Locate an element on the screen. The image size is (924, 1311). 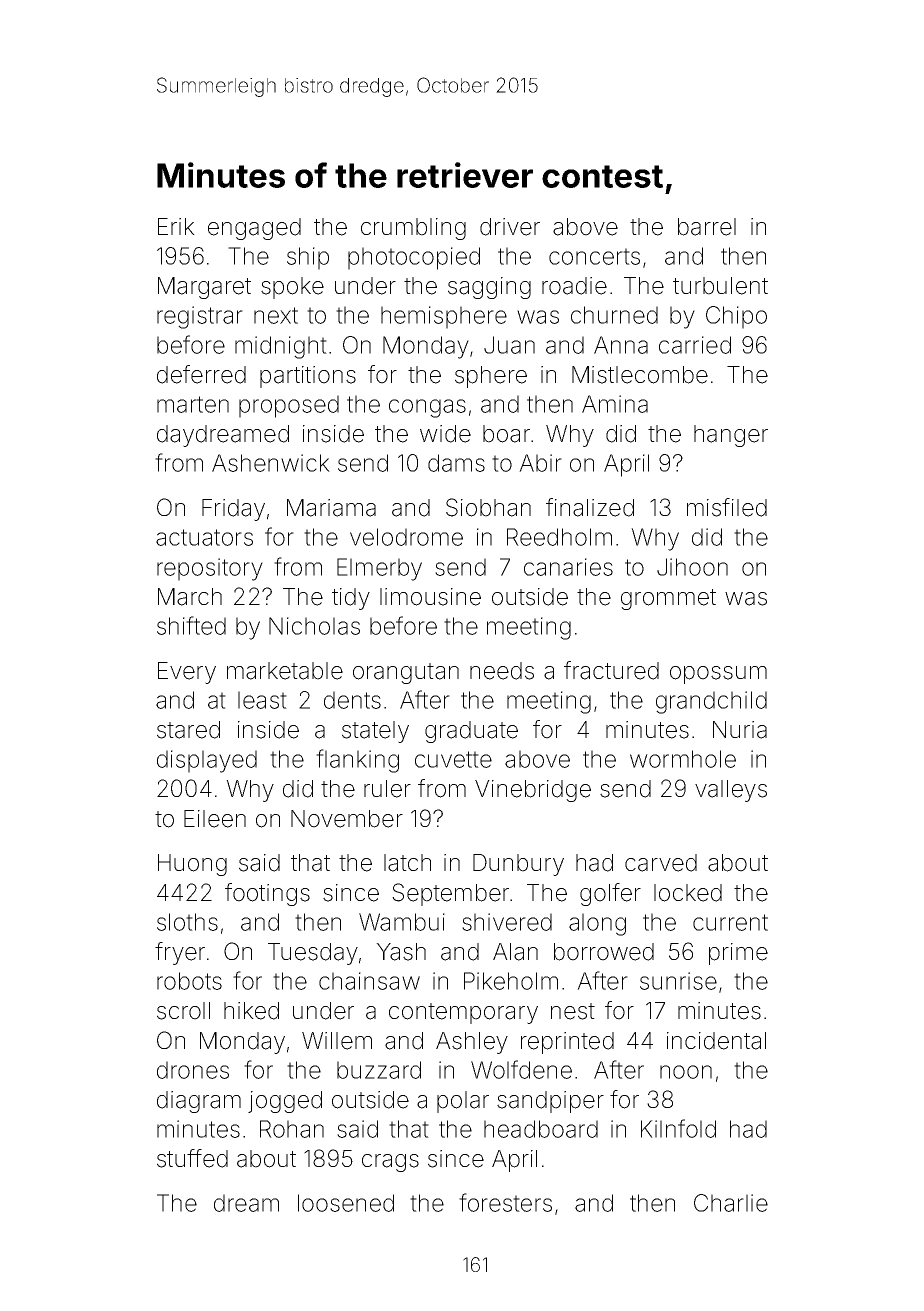
wormhole is located at coordinates (683, 759).
